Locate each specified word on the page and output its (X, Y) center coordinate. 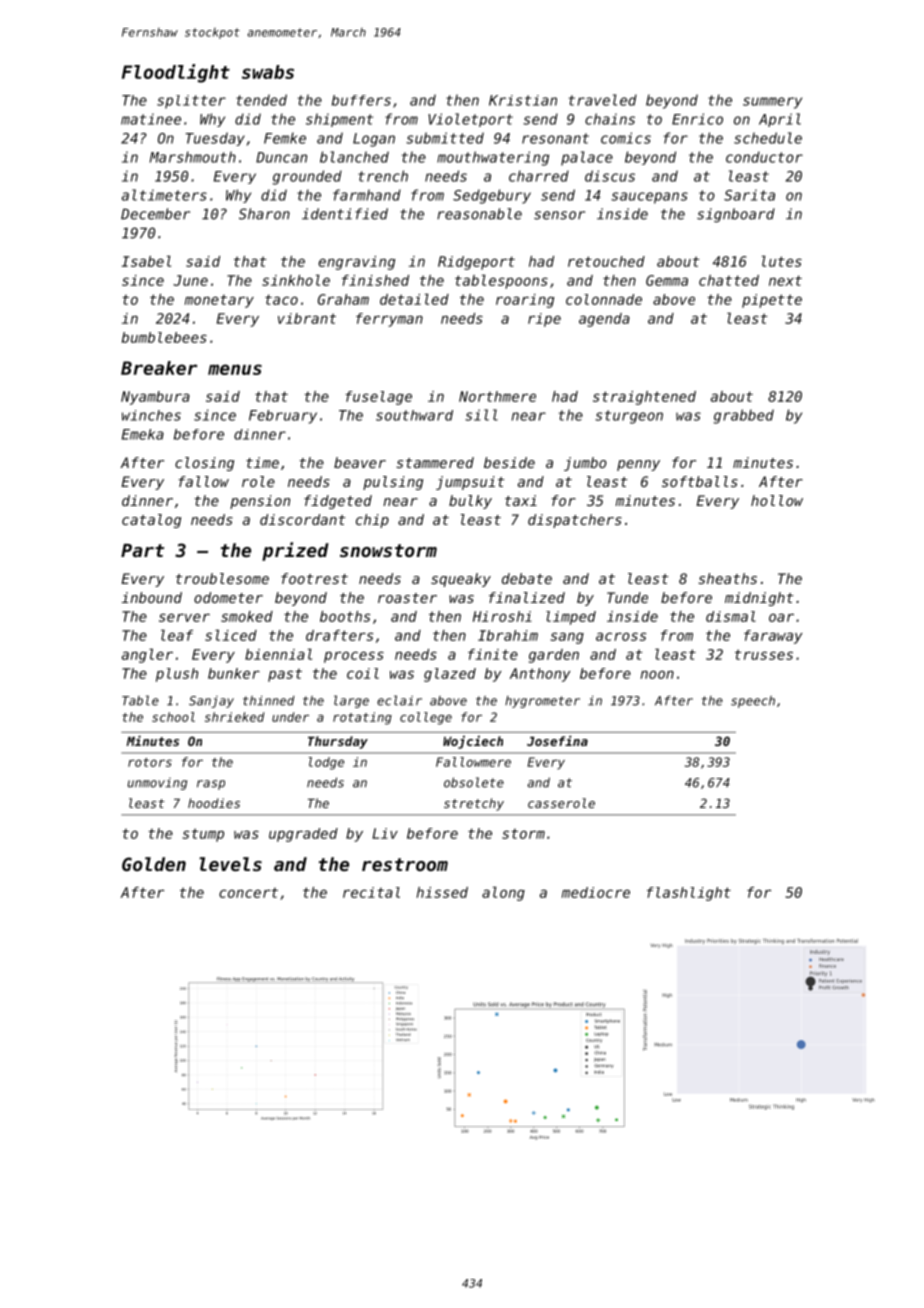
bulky (470, 502)
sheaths (727, 578)
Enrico (697, 119)
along (503, 893)
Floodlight (176, 73)
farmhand (367, 195)
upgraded (303, 835)
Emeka (143, 434)
